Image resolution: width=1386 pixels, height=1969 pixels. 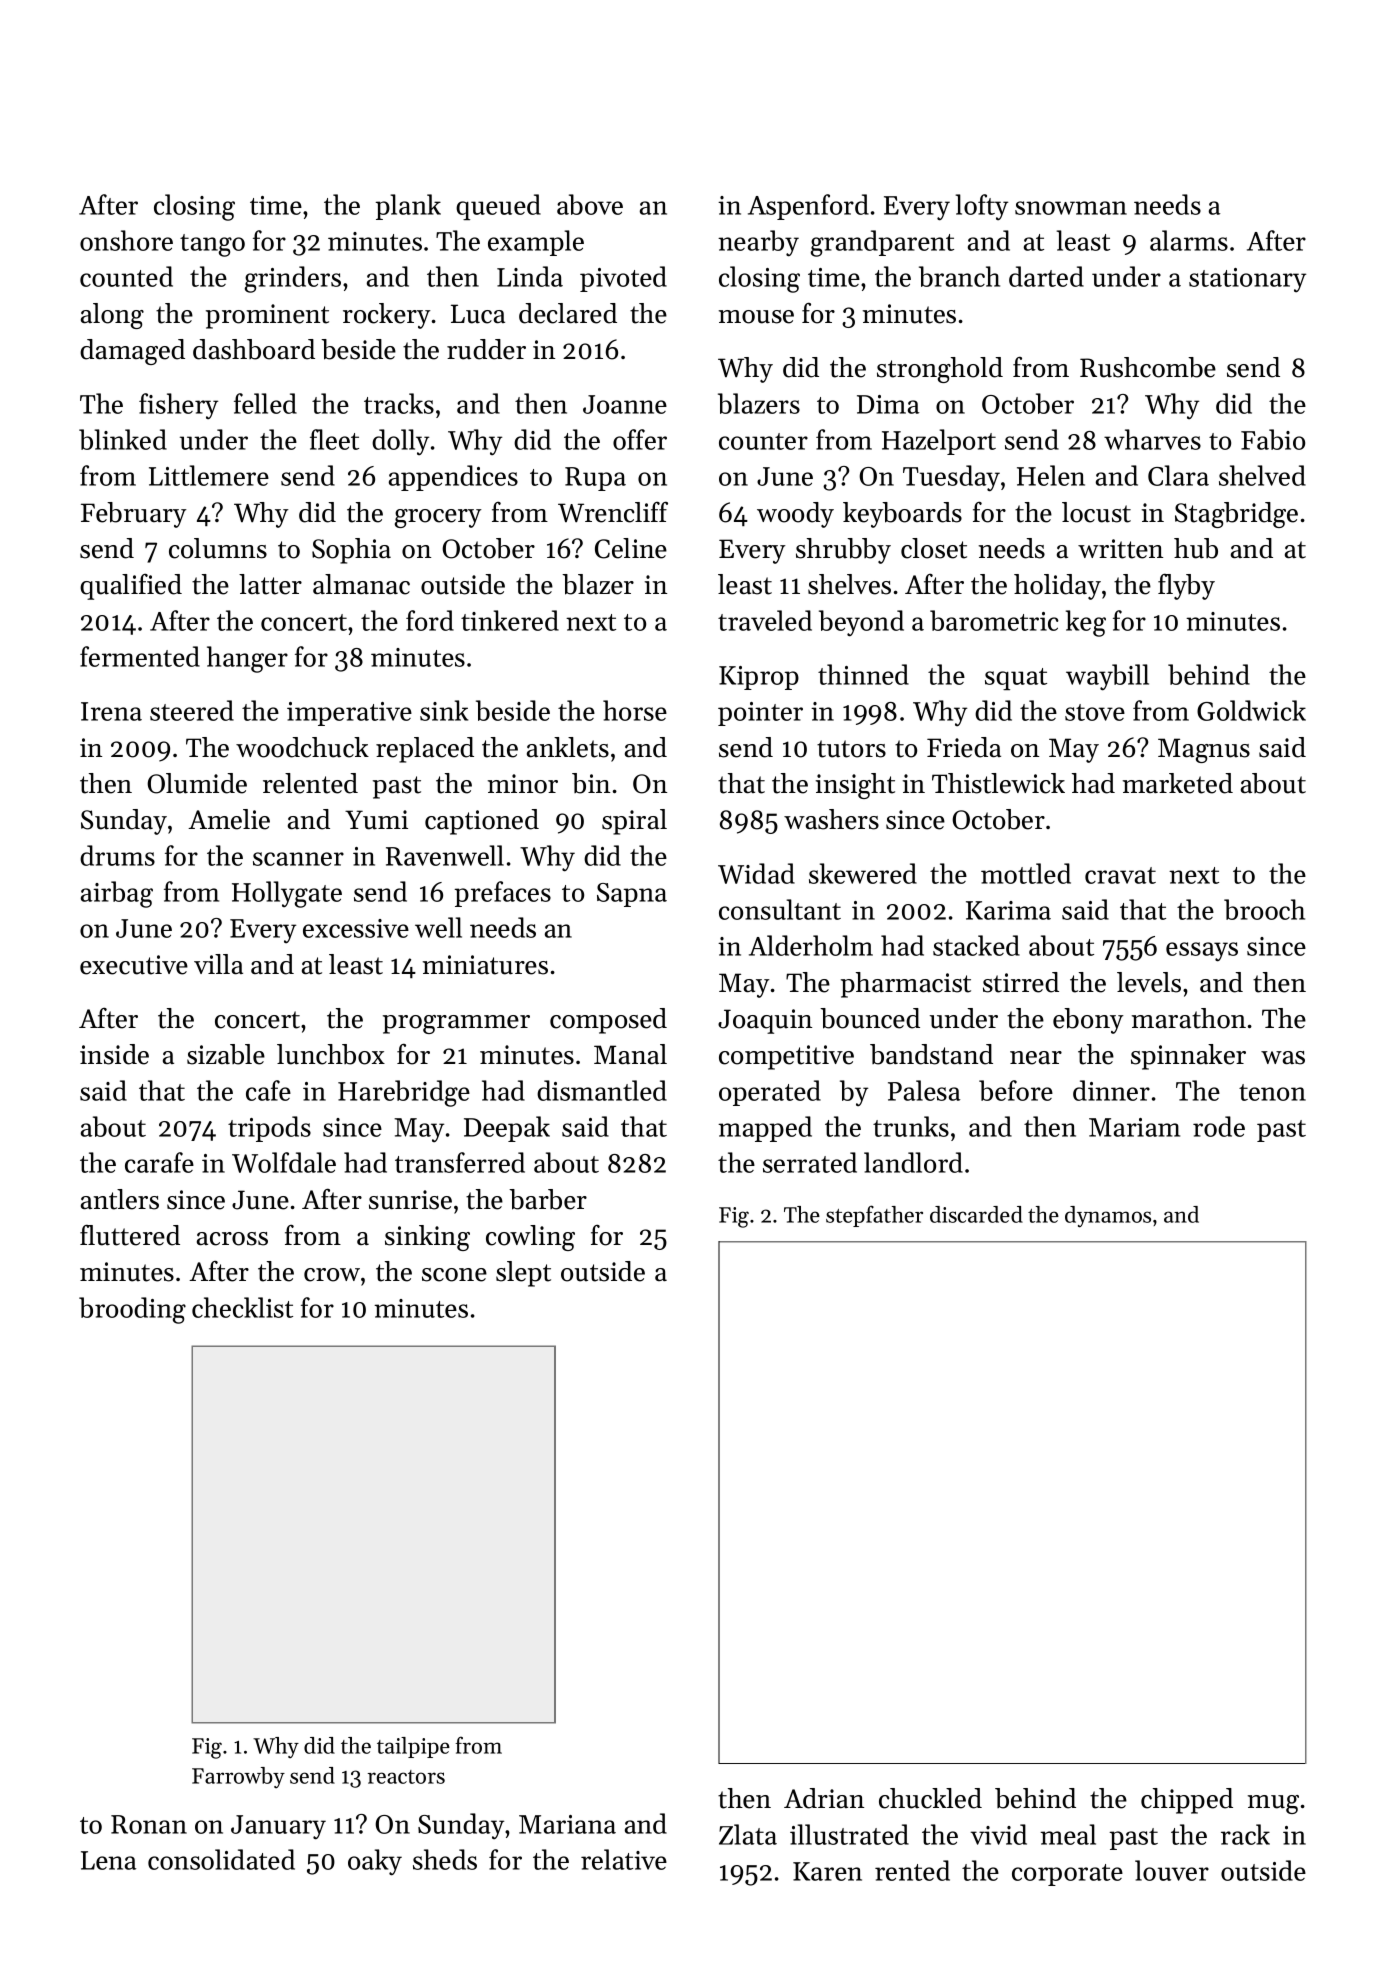 What do you see at coordinates (126, 240) in the image?
I see `onshore` at bounding box center [126, 240].
